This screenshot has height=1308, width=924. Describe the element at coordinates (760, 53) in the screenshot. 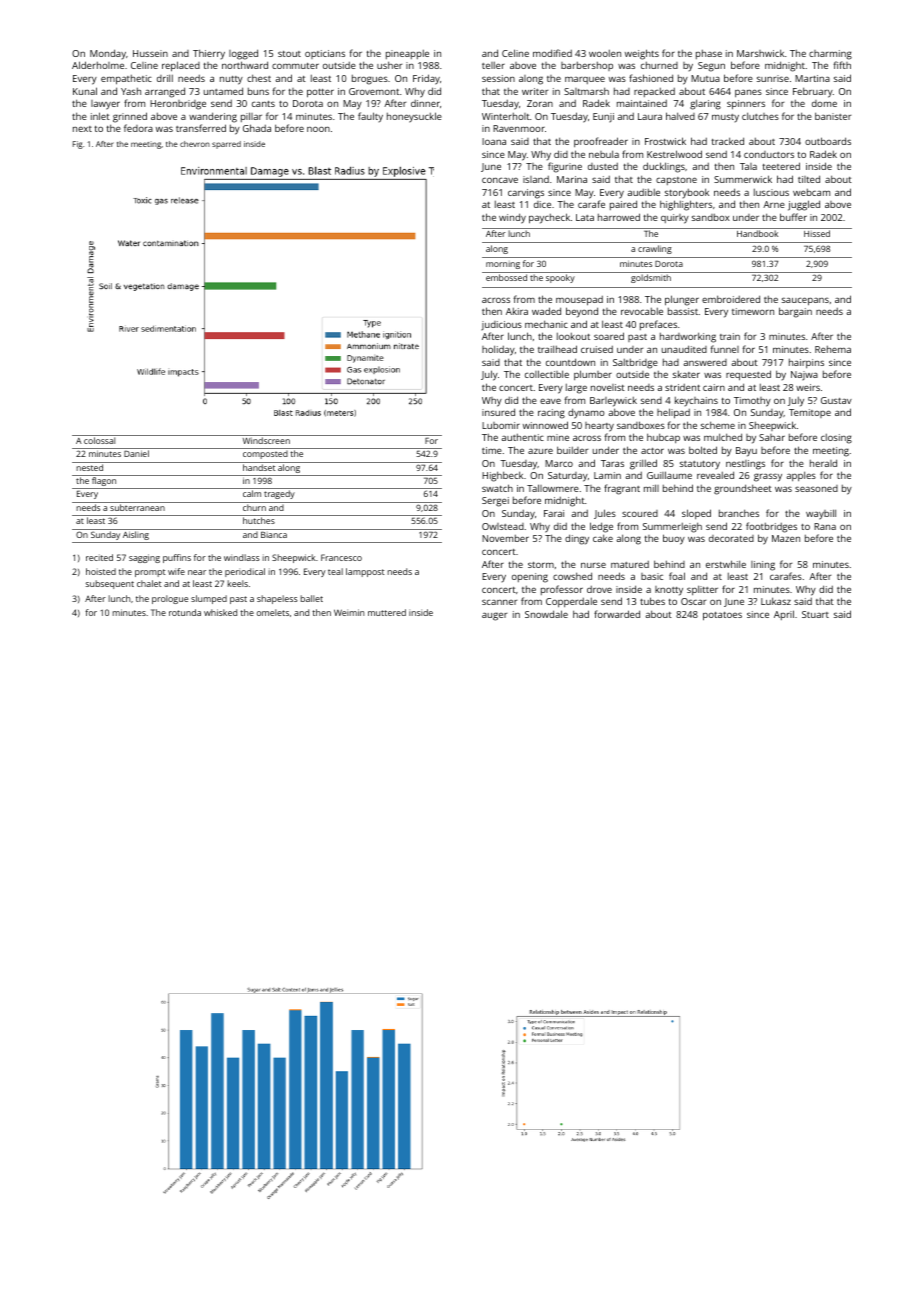

I see `Marshwick` at that location.
